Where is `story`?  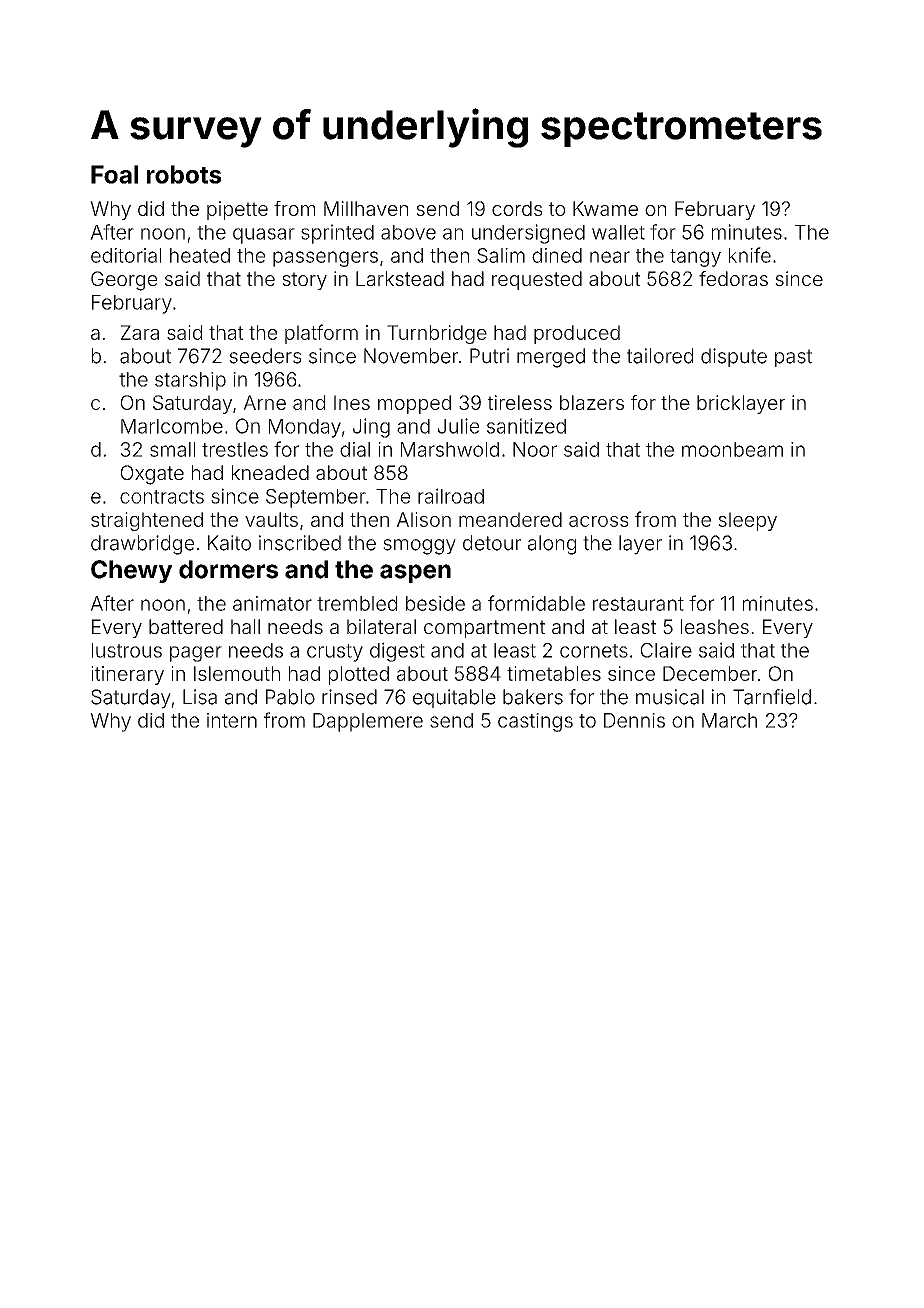 story is located at coordinates (304, 281).
